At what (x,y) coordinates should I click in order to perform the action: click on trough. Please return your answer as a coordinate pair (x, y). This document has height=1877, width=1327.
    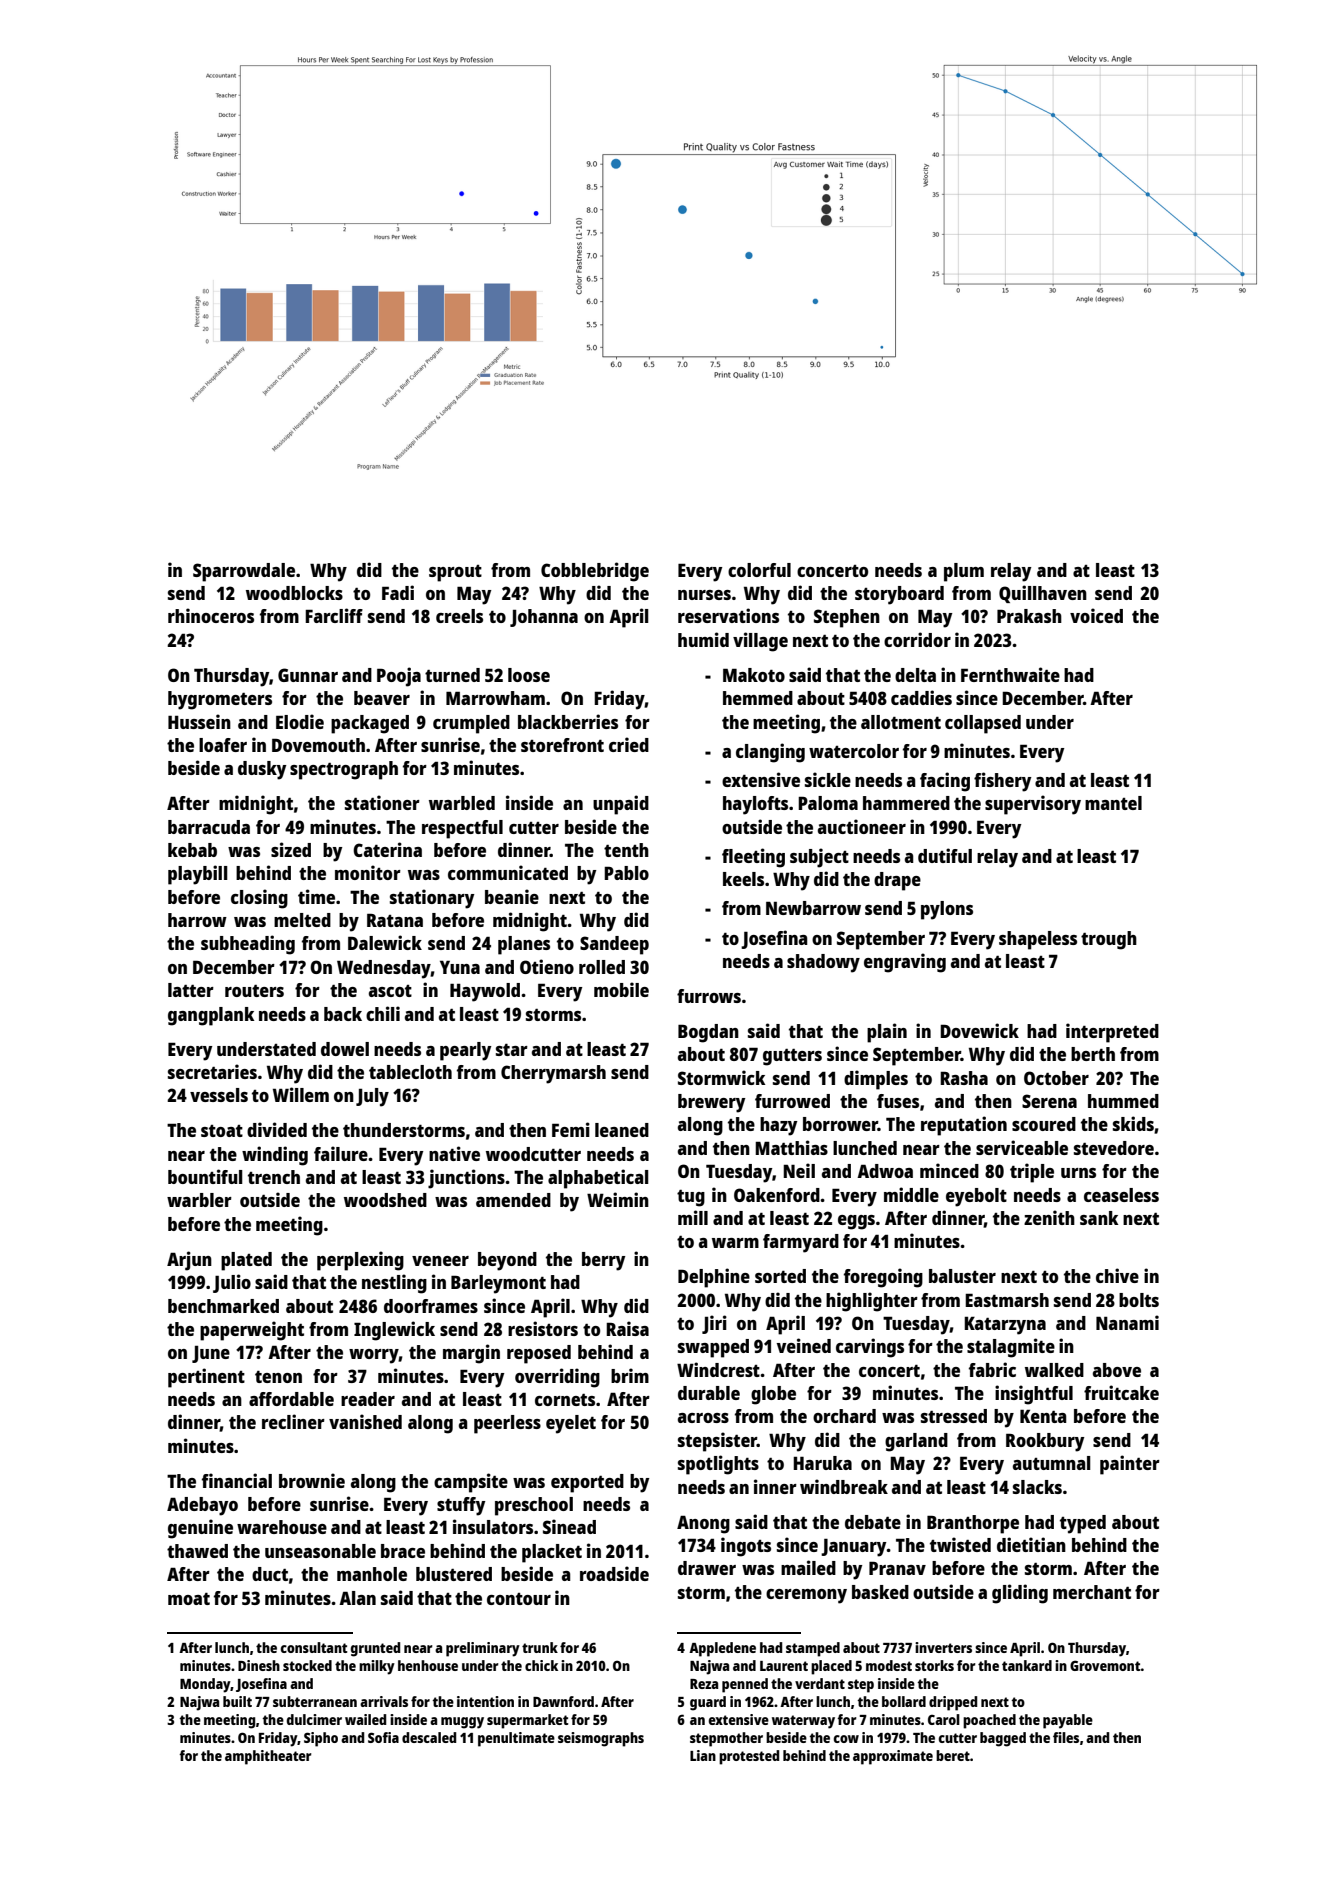
    Looking at the image, I should click on (1109, 940).
